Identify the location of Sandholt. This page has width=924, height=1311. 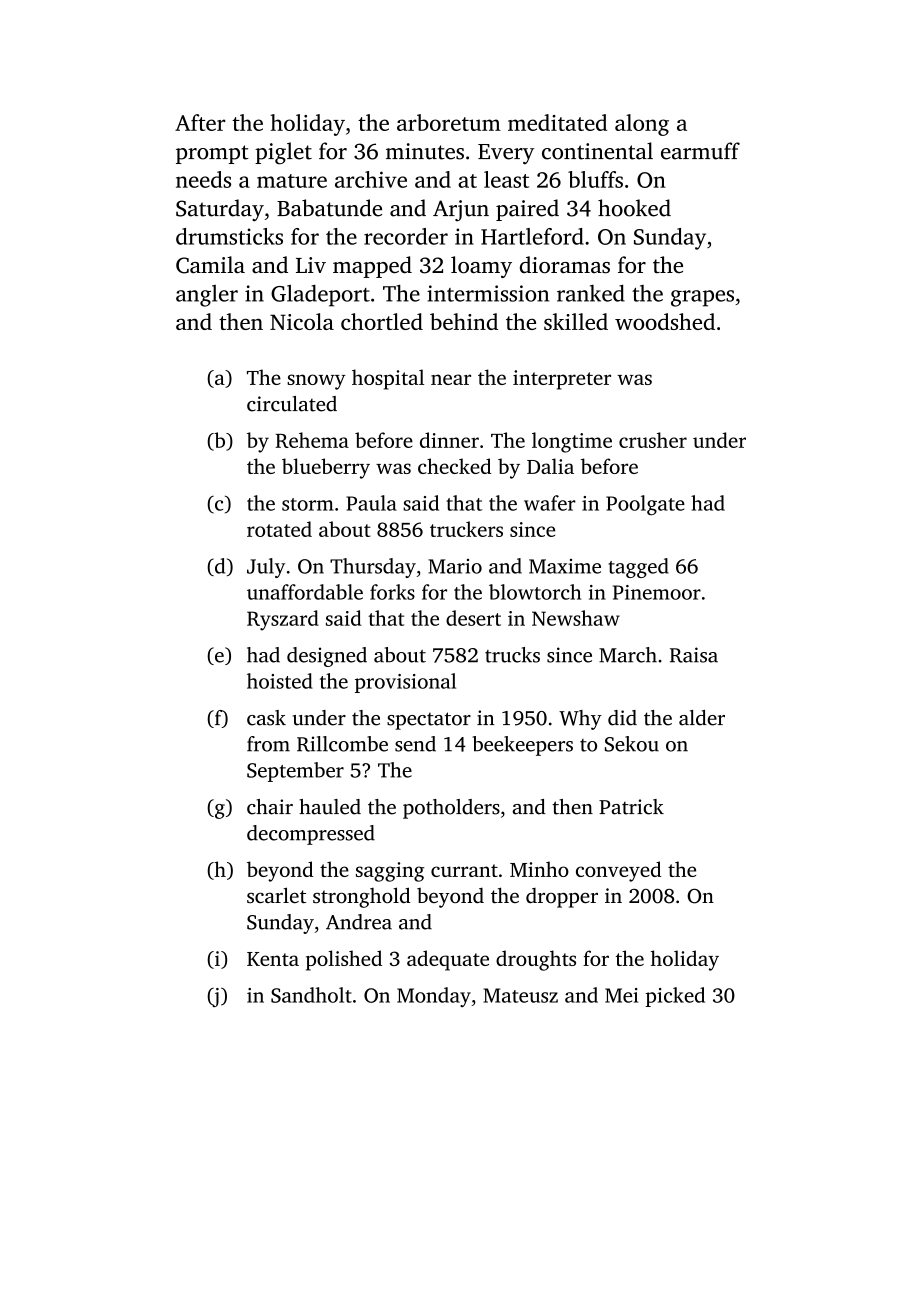
(311, 995).
